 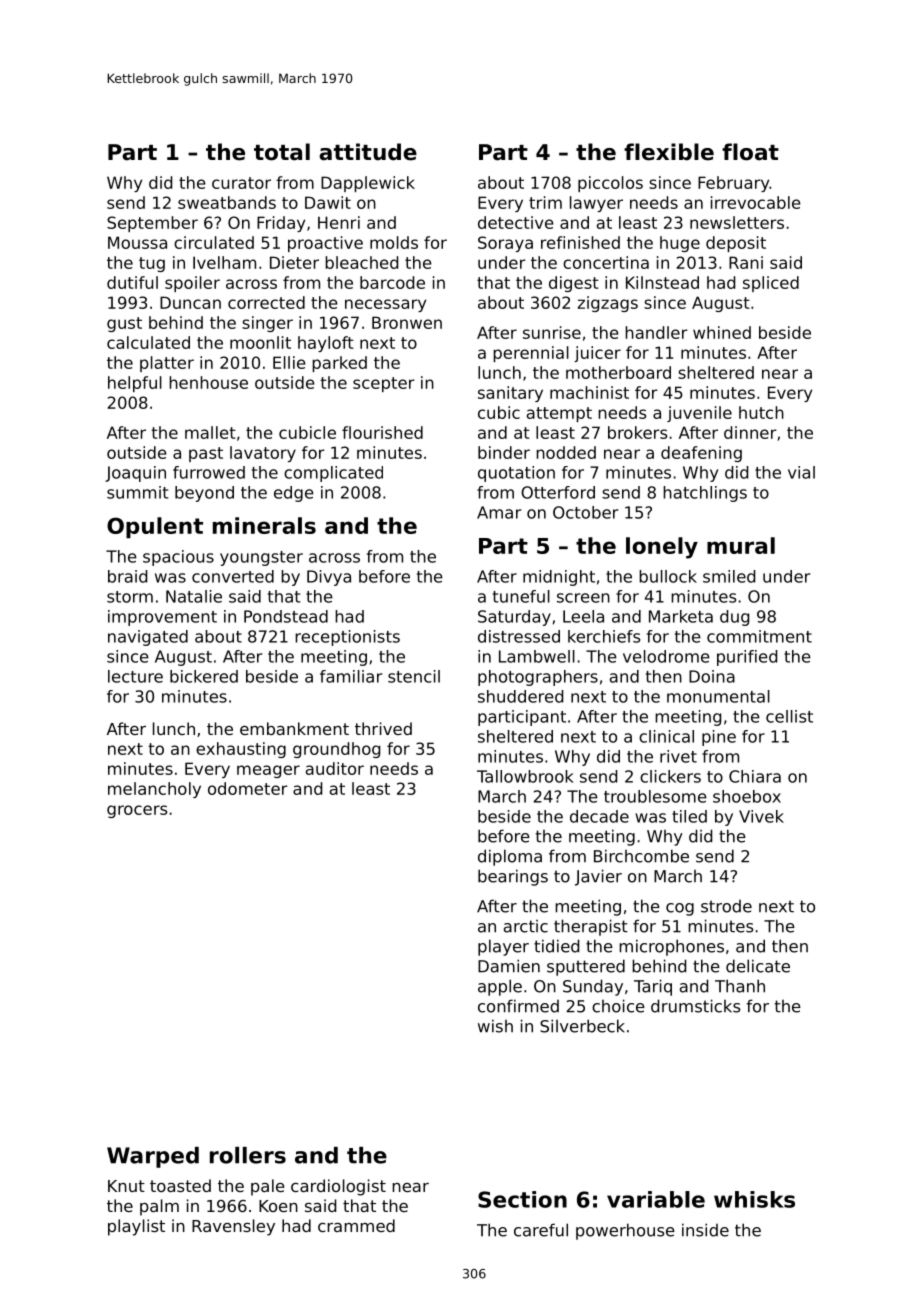 I want to click on playlist, so click(x=136, y=1227).
